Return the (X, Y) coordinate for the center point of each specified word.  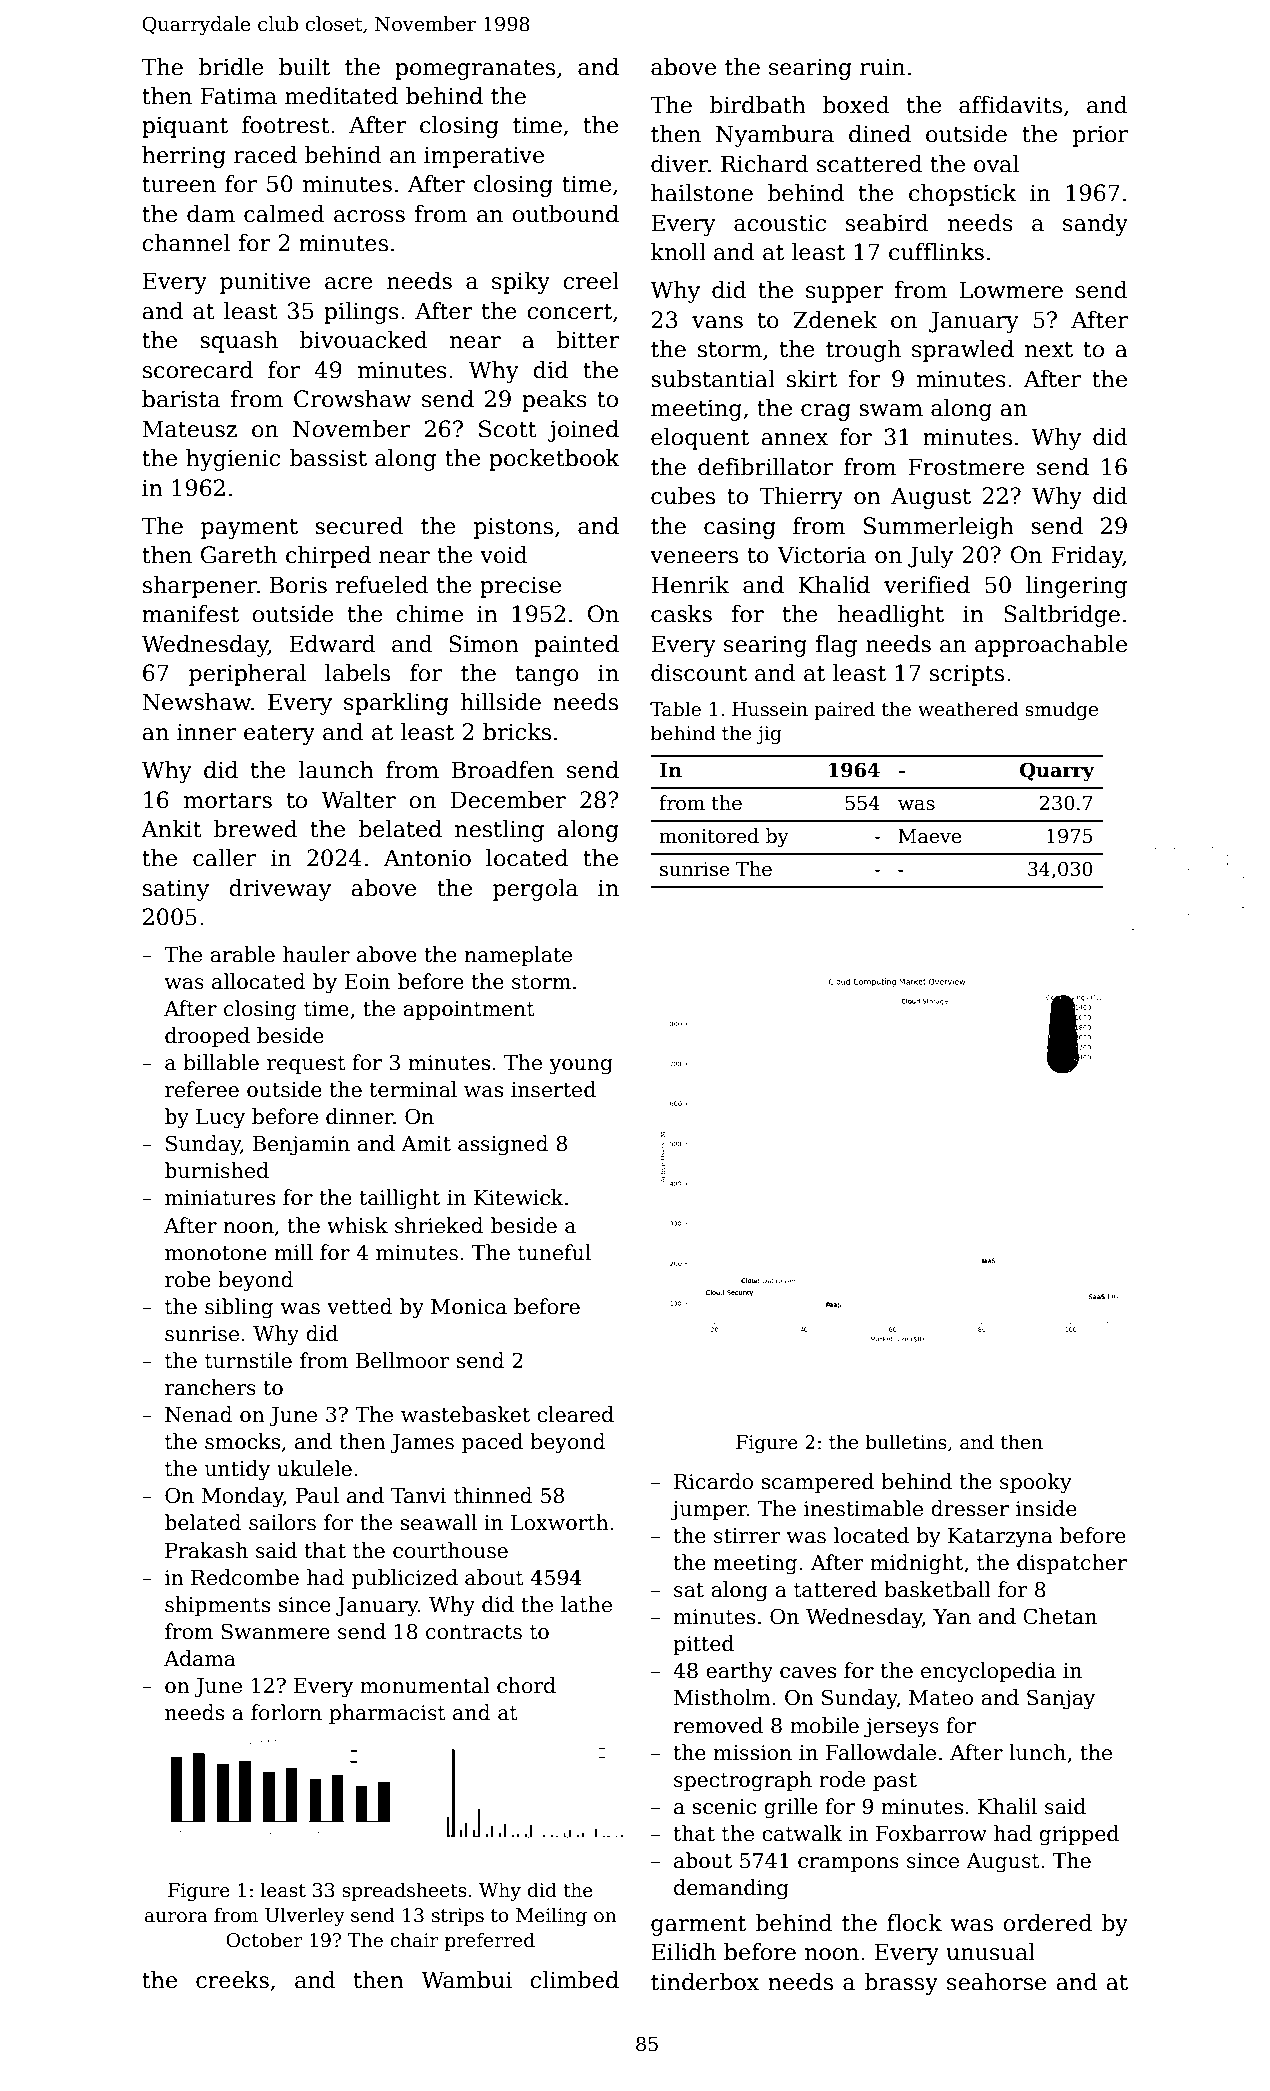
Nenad (199, 1414)
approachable (1051, 646)
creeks (232, 1980)
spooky (1036, 1483)
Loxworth (560, 1522)
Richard (765, 164)
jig (769, 735)
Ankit (171, 829)
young (581, 1067)
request (306, 1065)
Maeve (930, 836)
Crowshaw (352, 399)
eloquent (700, 439)
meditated (341, 96)
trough (863, 351)
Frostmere (966, 467)
